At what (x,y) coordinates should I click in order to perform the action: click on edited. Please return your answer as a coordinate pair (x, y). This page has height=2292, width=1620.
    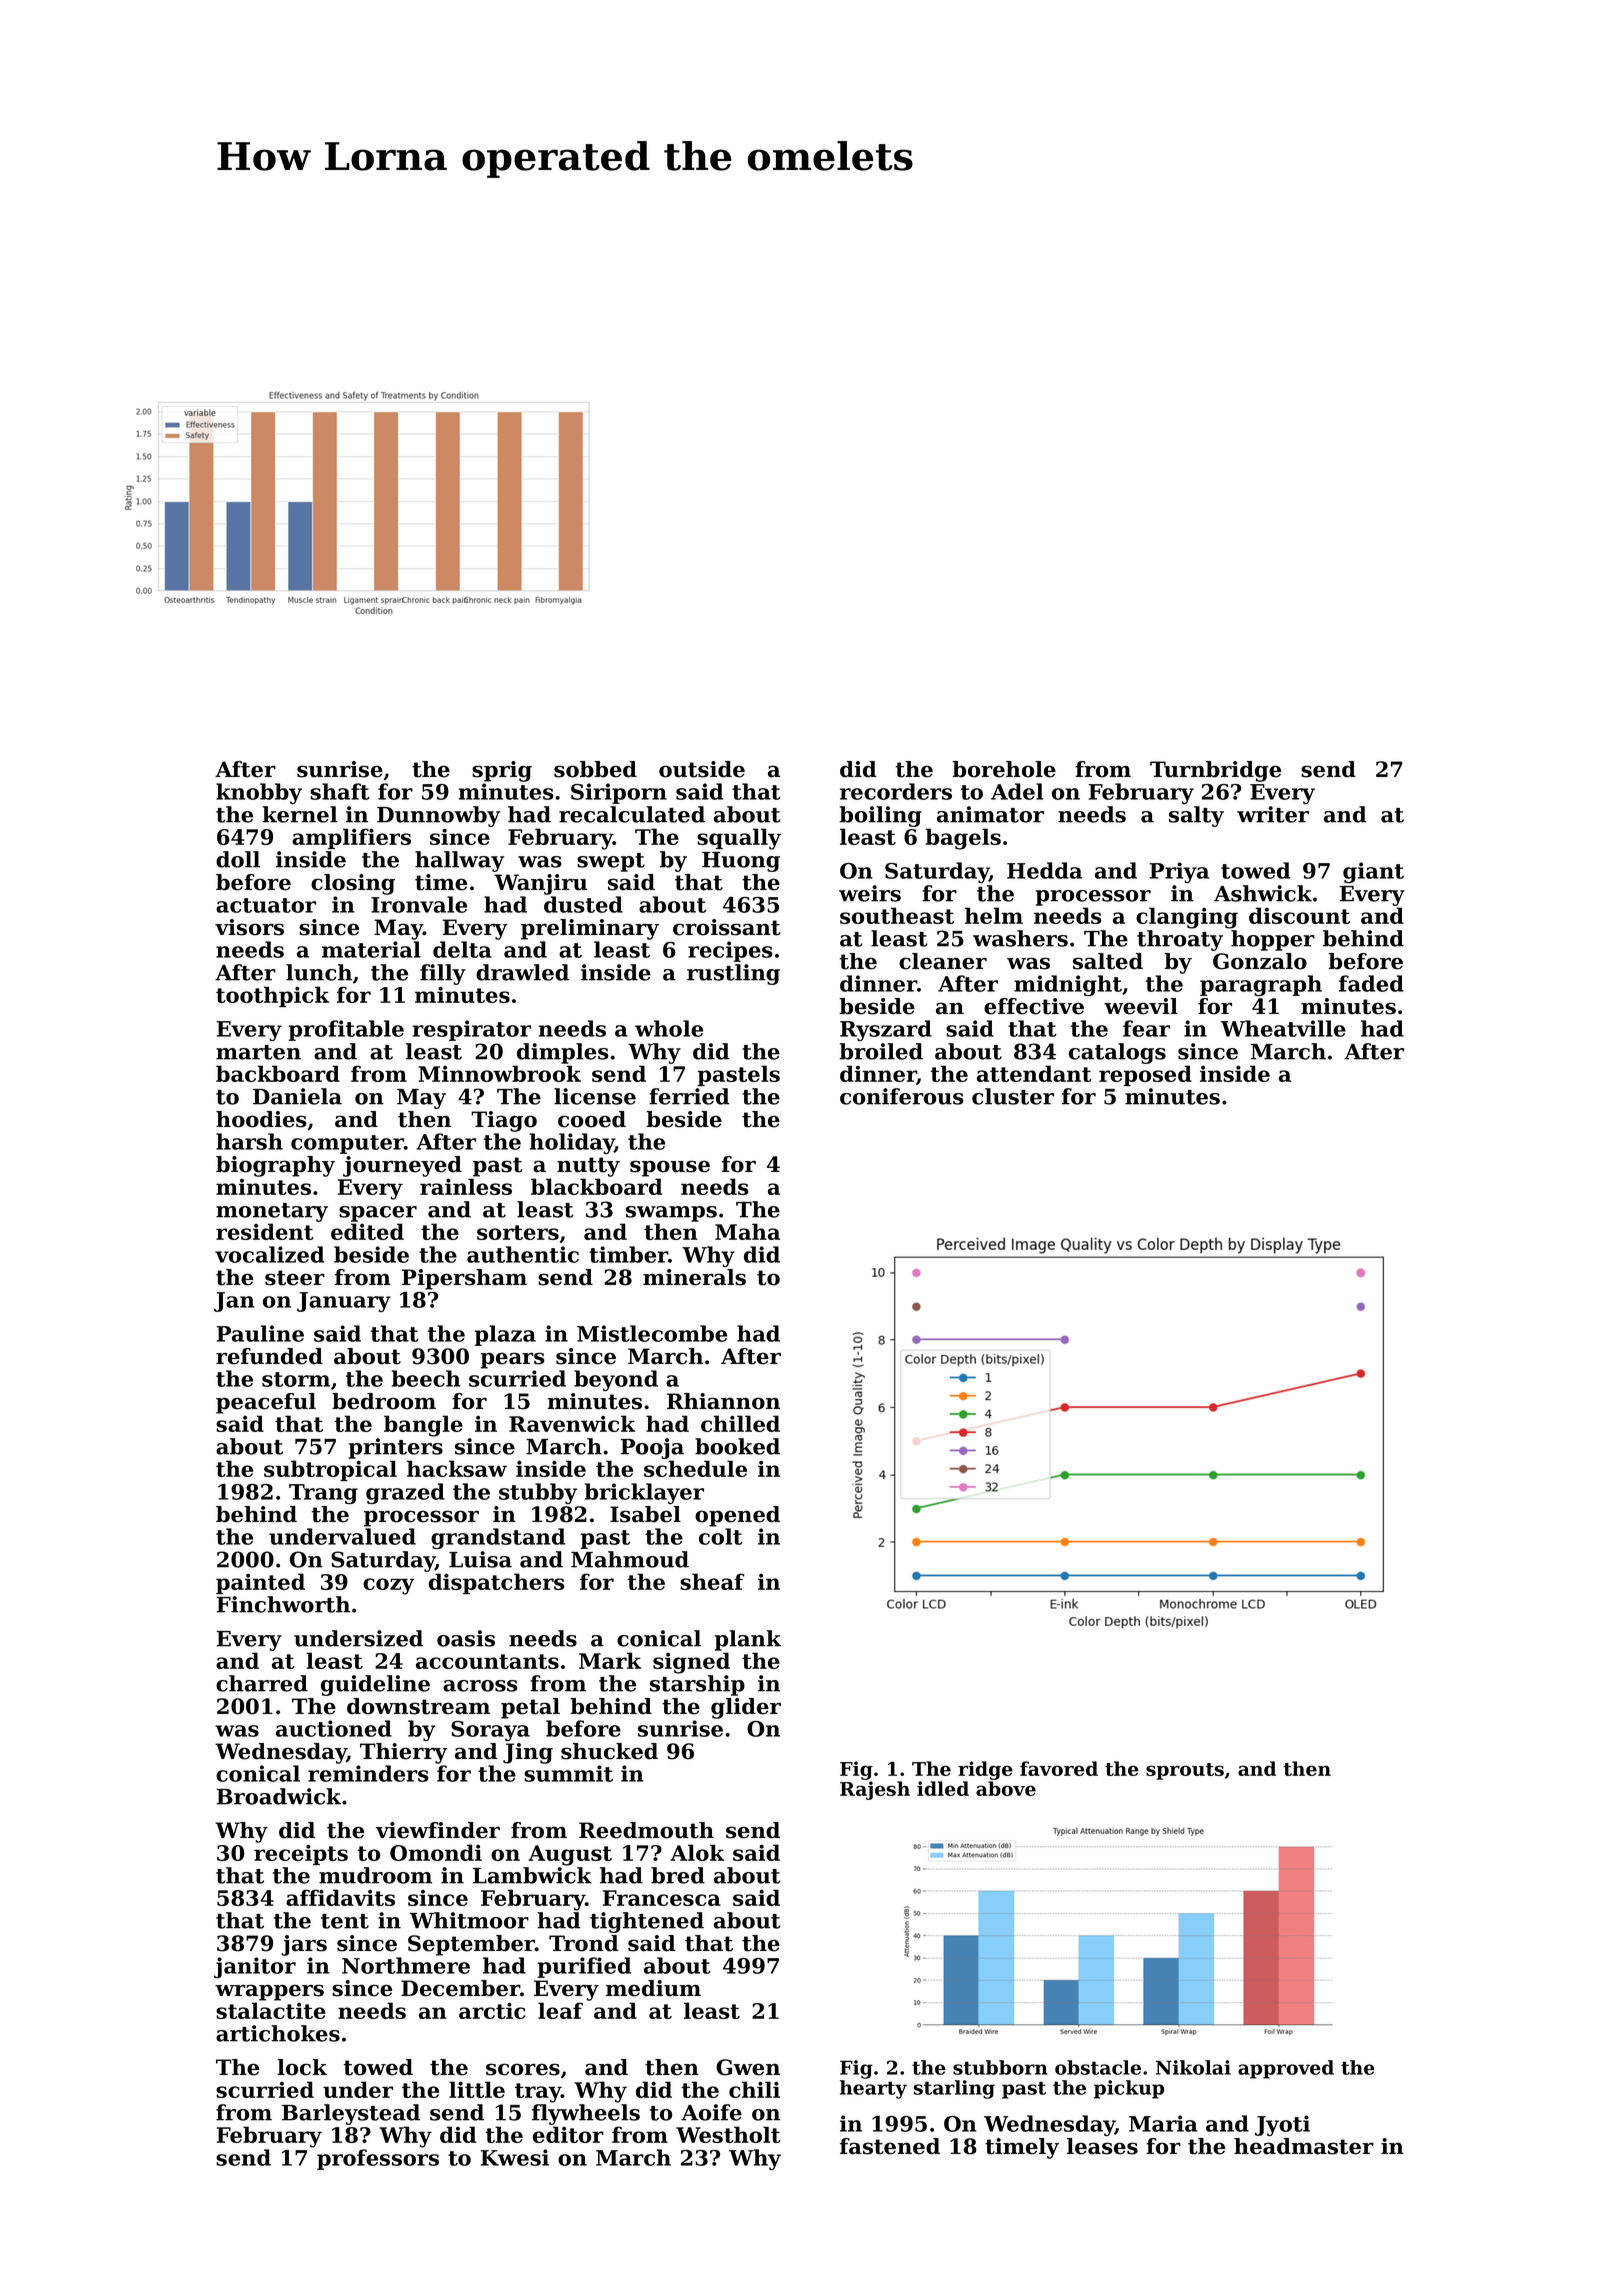
    Looking at the image, I should click on (367, 1231).
